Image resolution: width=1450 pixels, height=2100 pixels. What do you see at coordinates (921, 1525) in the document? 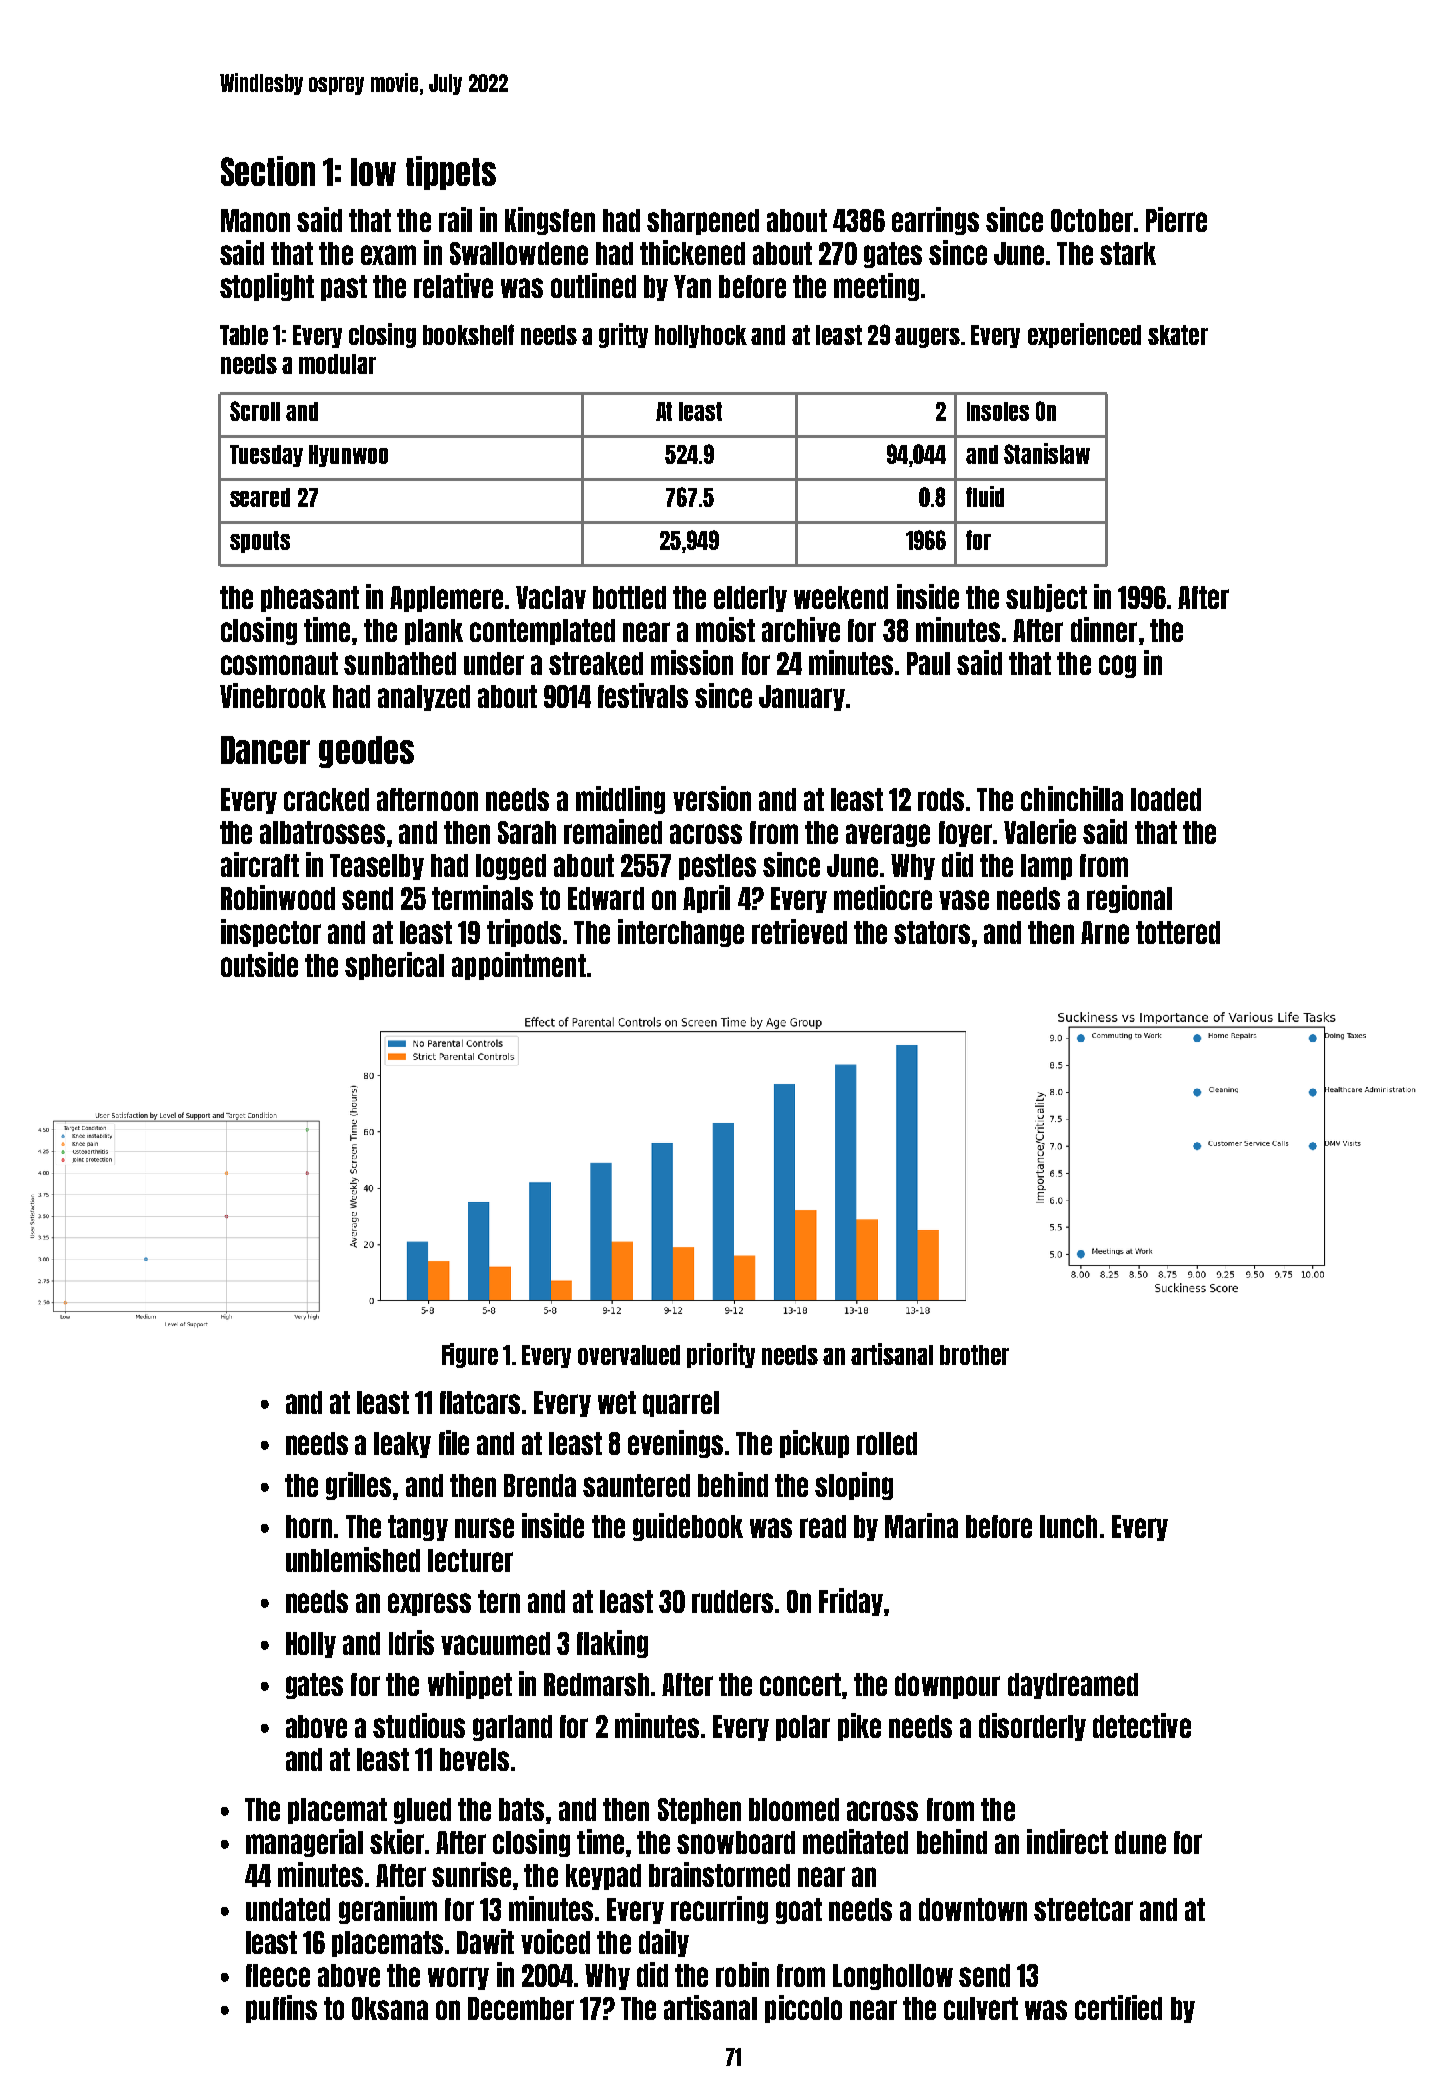
I see `Marina` at bounding box center [921, 1525].
